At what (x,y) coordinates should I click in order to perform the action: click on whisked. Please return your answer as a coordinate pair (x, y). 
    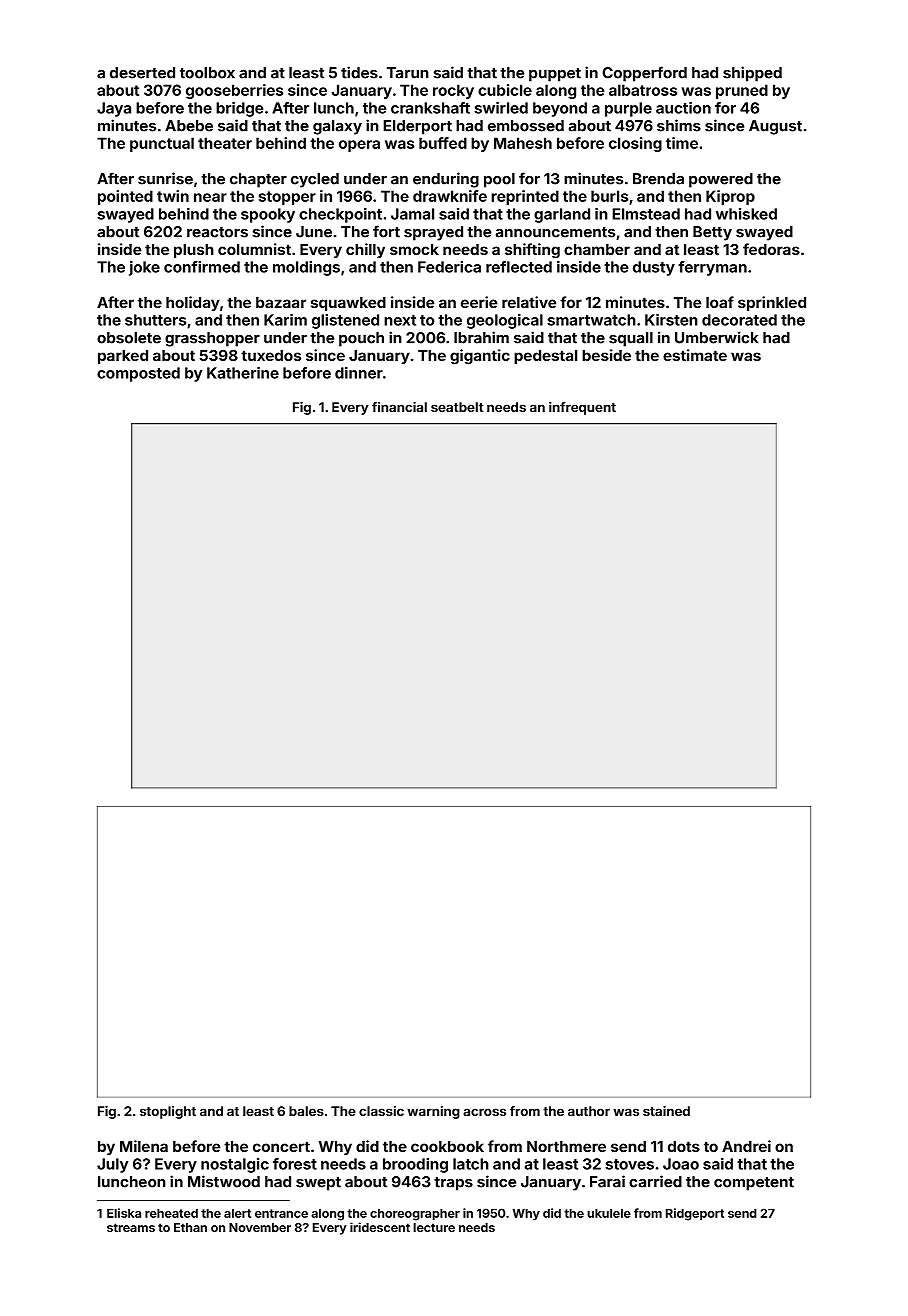
    Looking at the image, I should click on (746, 214).
